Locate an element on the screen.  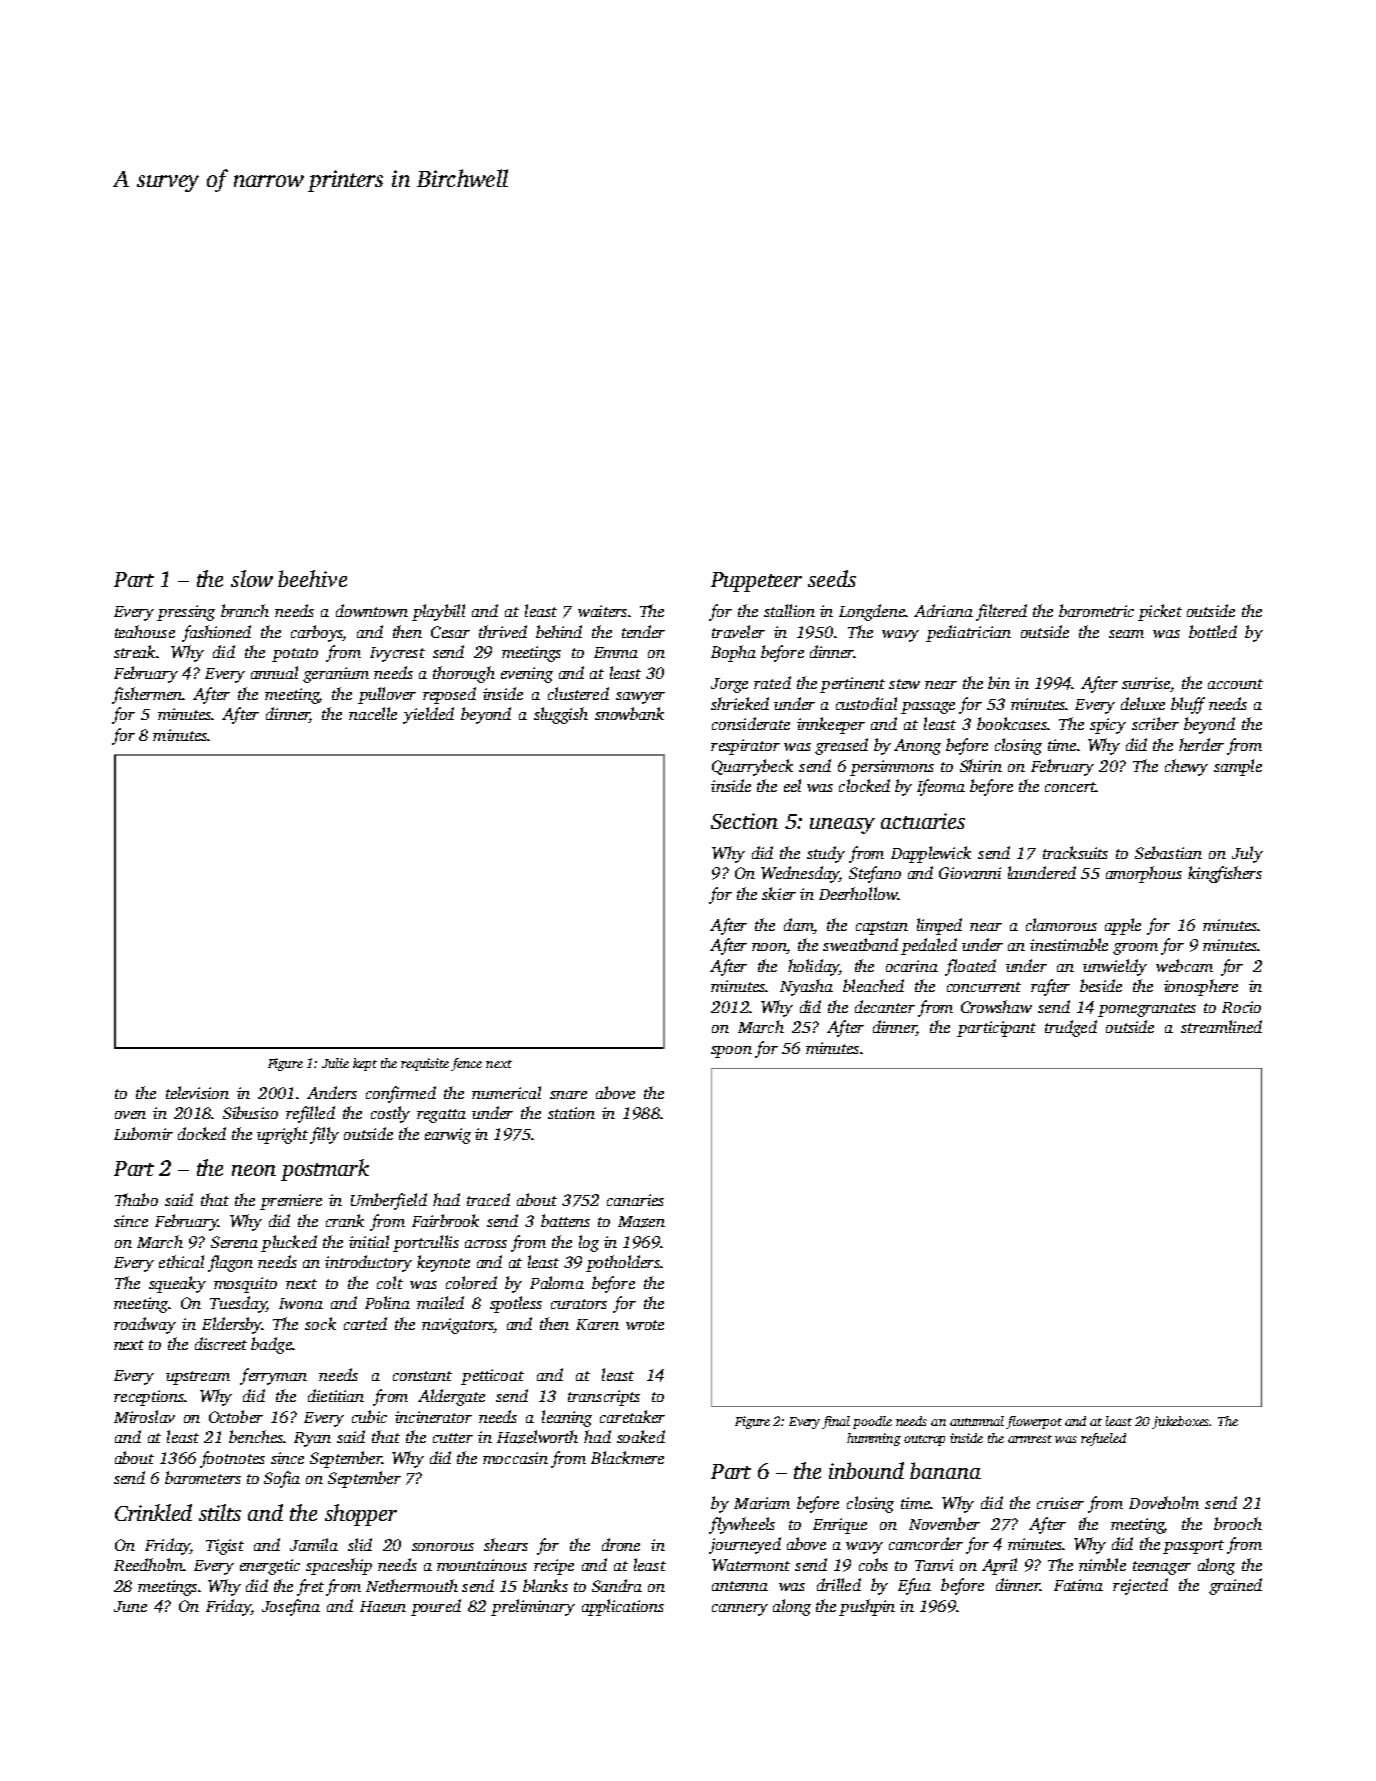
Section is located at coordinates (744, 821).
